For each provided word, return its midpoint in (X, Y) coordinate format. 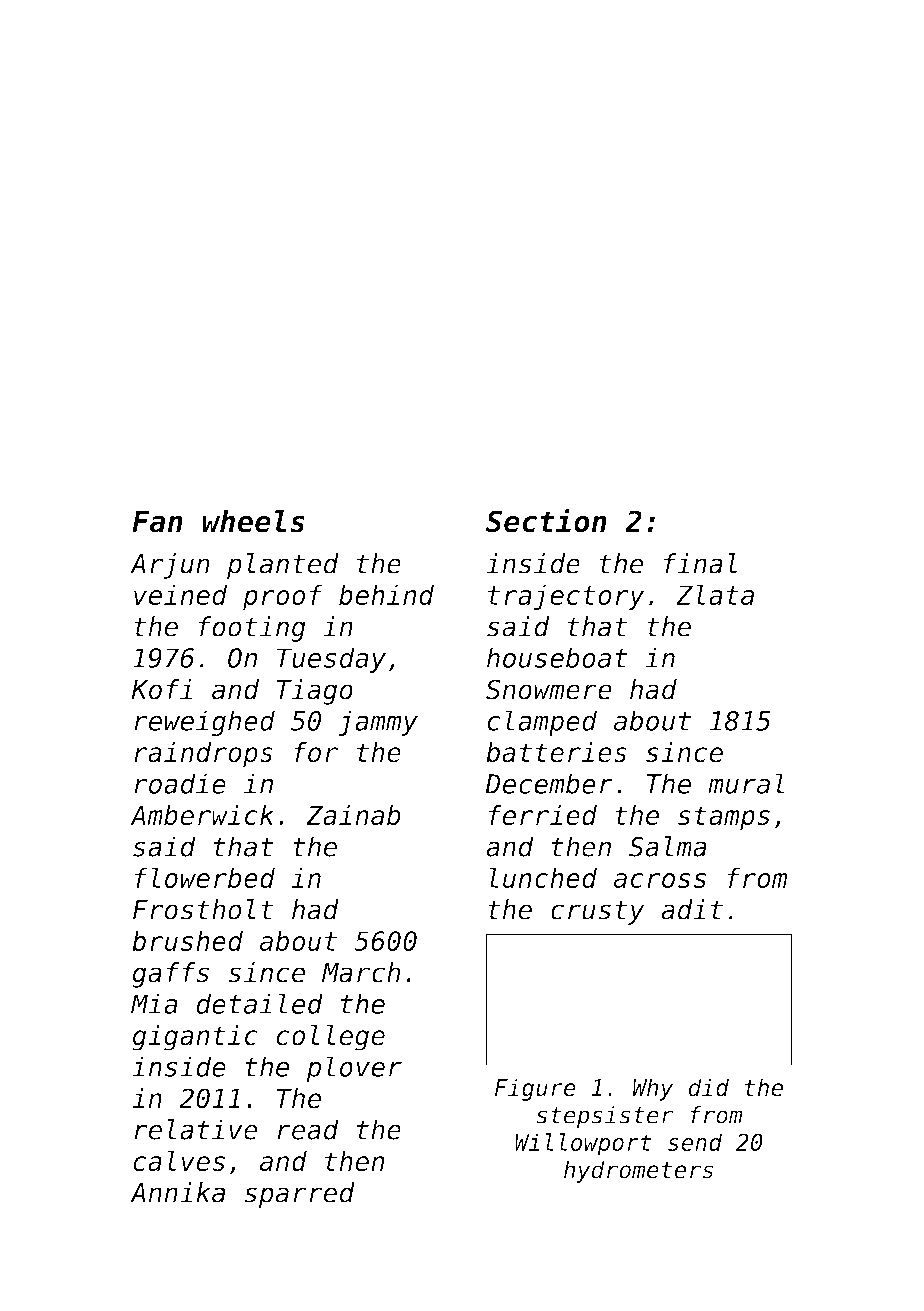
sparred (299, 1195)
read (308, 1129)
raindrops (203, 755)
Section (546, 520)
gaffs (170, 975)
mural (746, 783)
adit (692, 909)
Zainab (353, 815)
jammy (378, 723)
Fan (157, 522)
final (700, 563)
